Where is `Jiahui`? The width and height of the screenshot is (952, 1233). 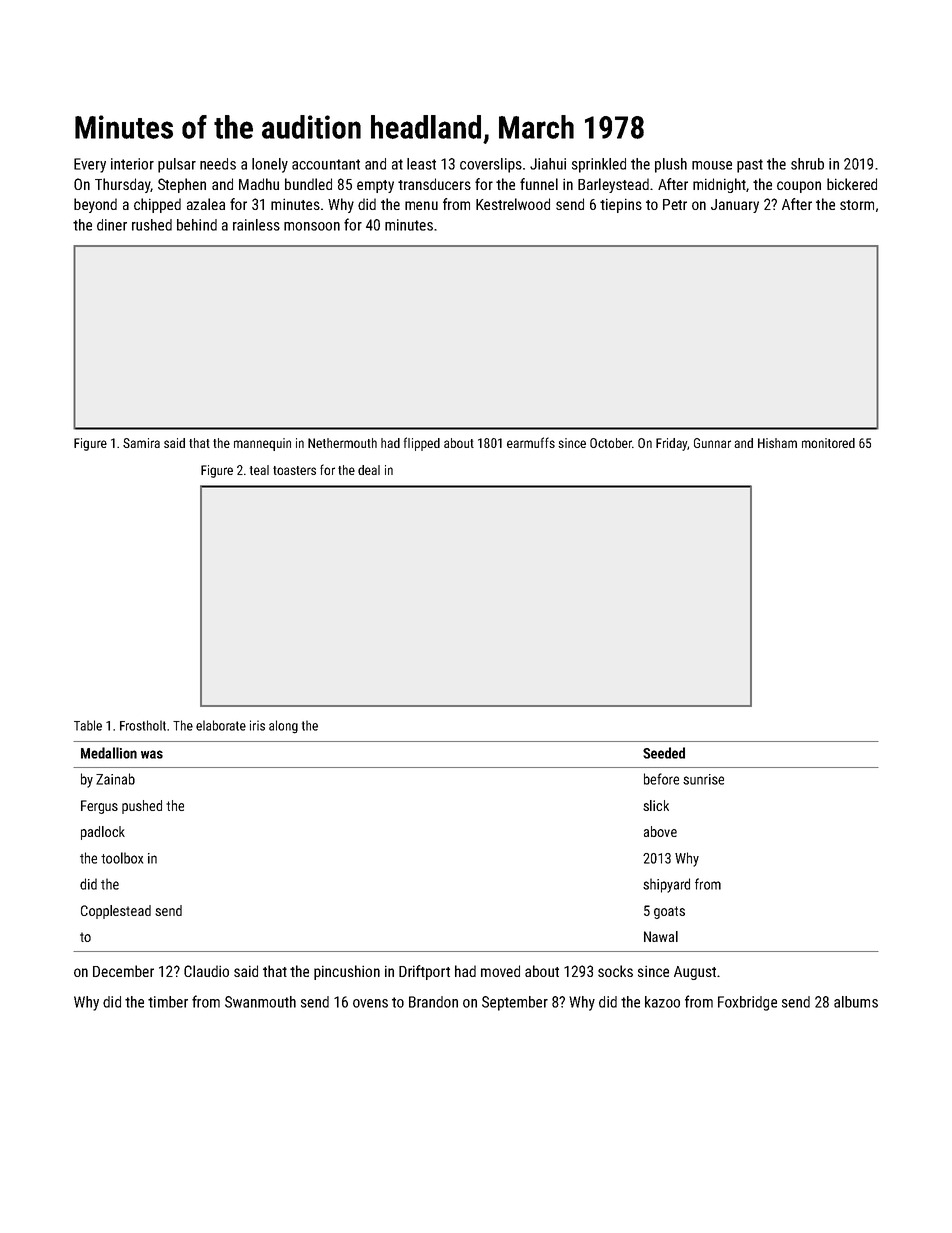
Jiahui is located at coordinates (548, 164).
